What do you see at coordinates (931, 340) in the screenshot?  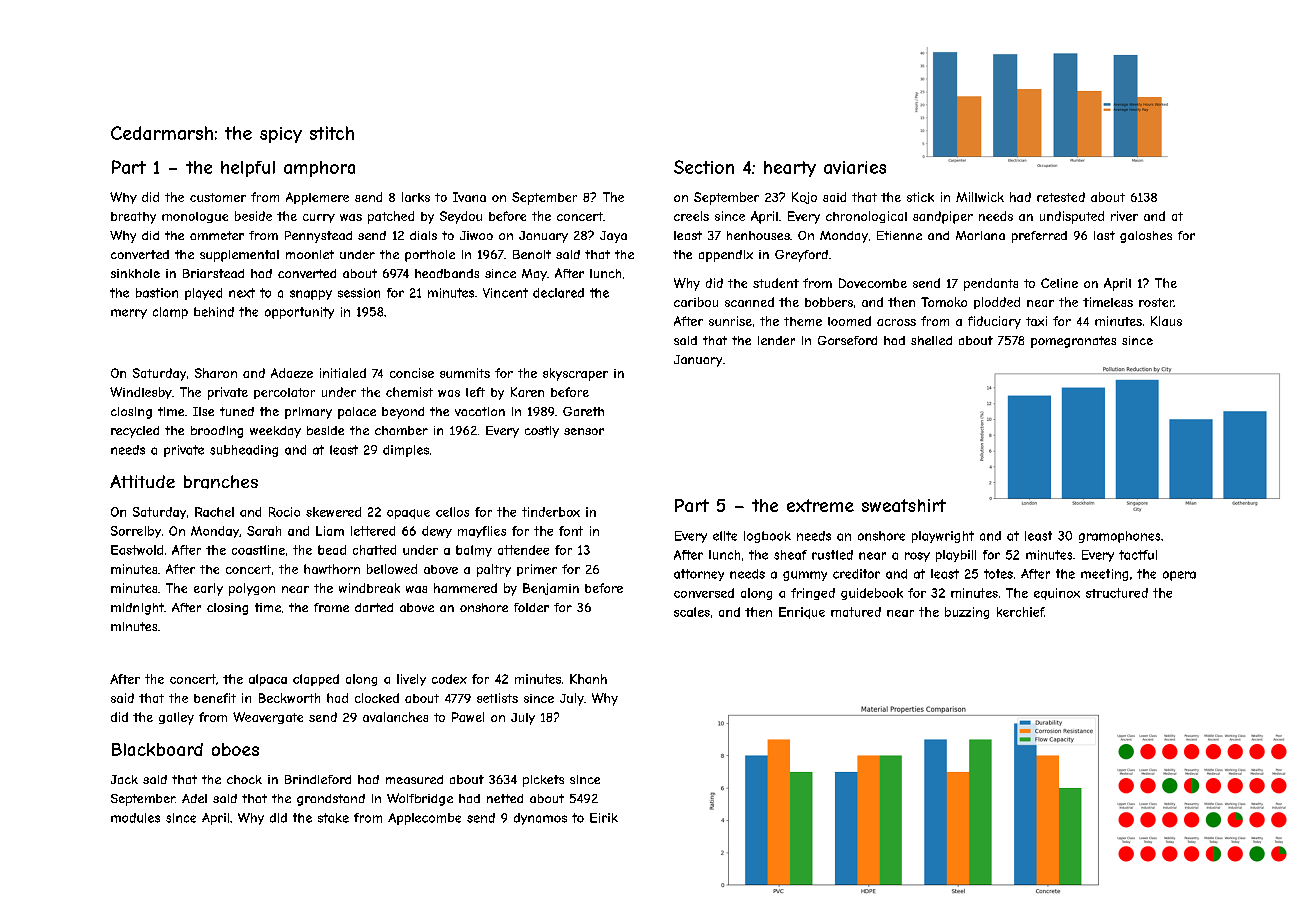 I see `shelled` at bounding box center [931, 340].
